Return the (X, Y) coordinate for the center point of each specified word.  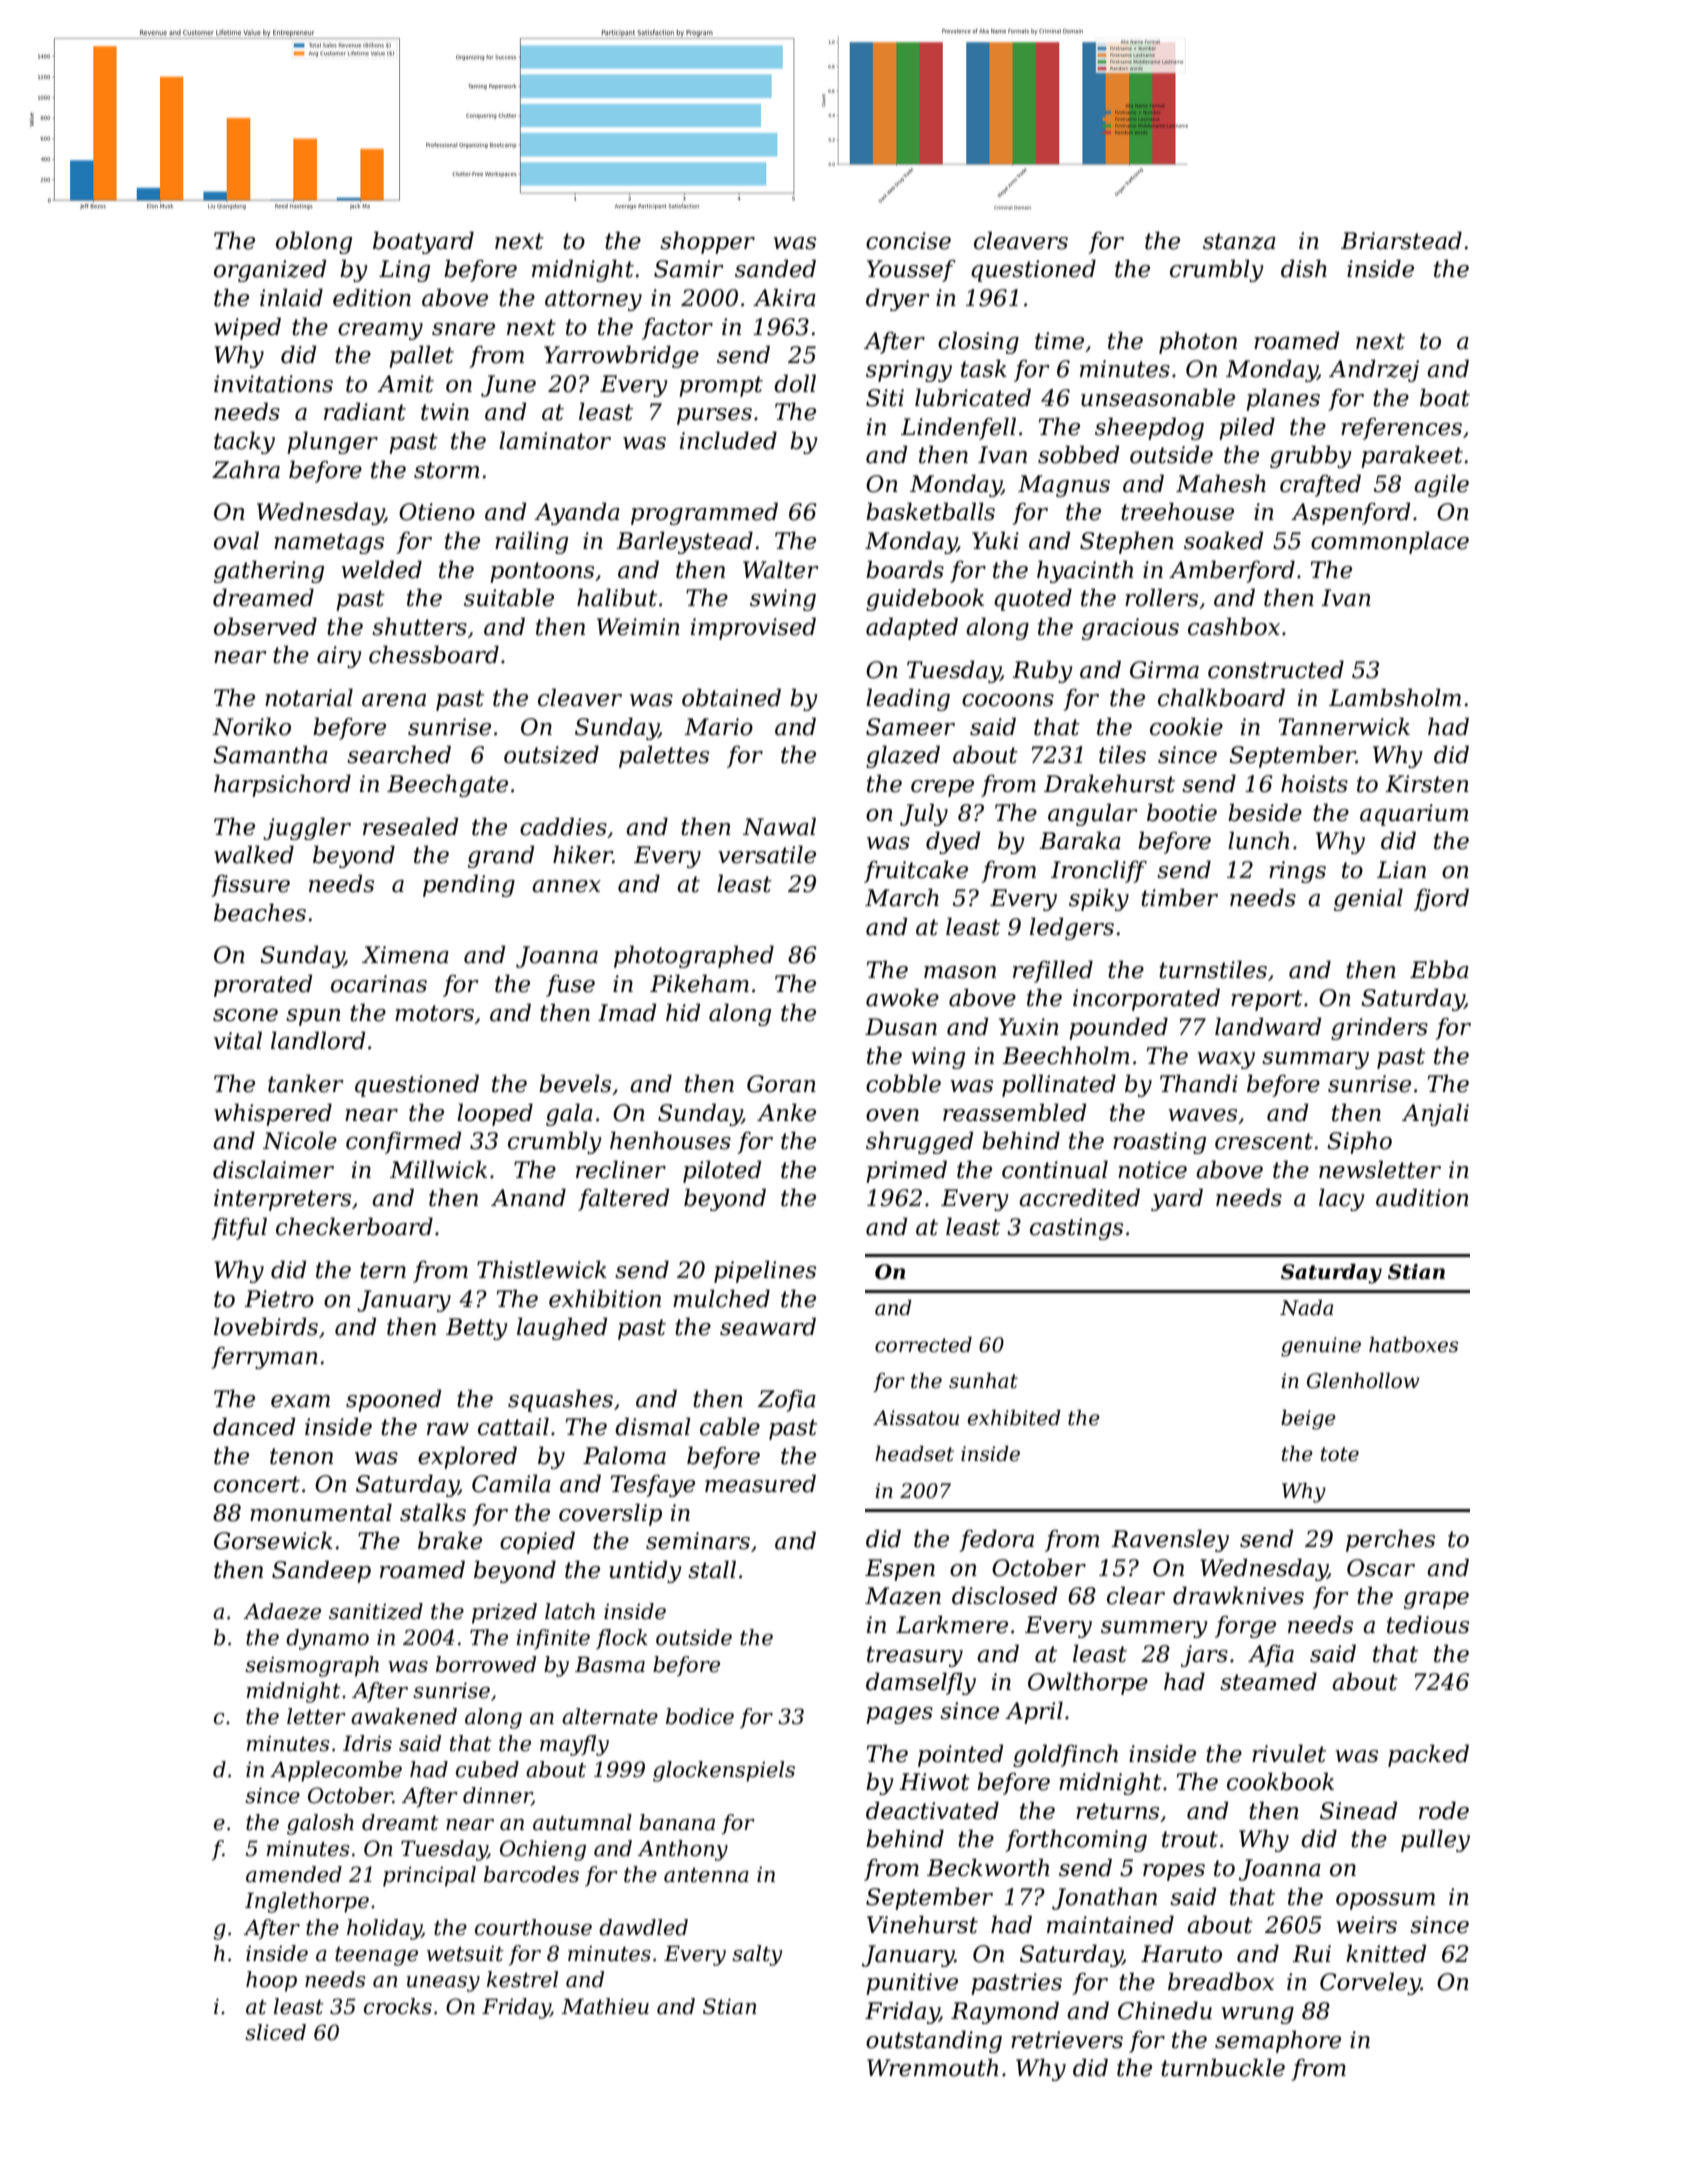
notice (1152, 1170)
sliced (275, 2032)
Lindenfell (958, 428)
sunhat (983, 1381)
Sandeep (321, 1571)
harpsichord (282, 785)
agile (1441, 485)
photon (1198, 342)
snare (463, 329)
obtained (731, 697)
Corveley (1370, 1983)
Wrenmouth (932, 2067)
